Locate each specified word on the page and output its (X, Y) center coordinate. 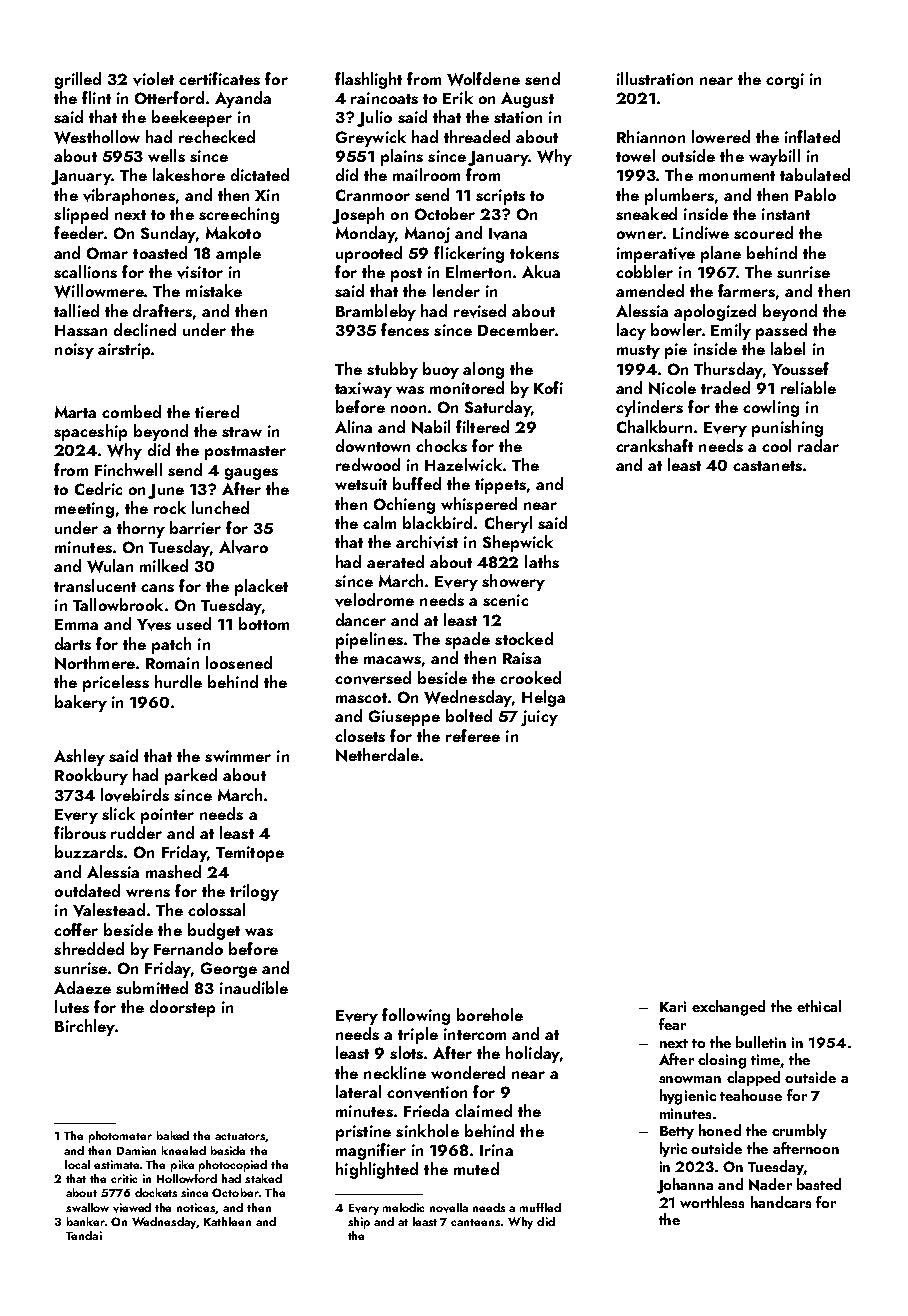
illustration (655, 78)
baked (173, 1135)
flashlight (368, 80)
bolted (469, 715)
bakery (81, 703)
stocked (524, 638)
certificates (219, 78)
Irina (496, 1150)
